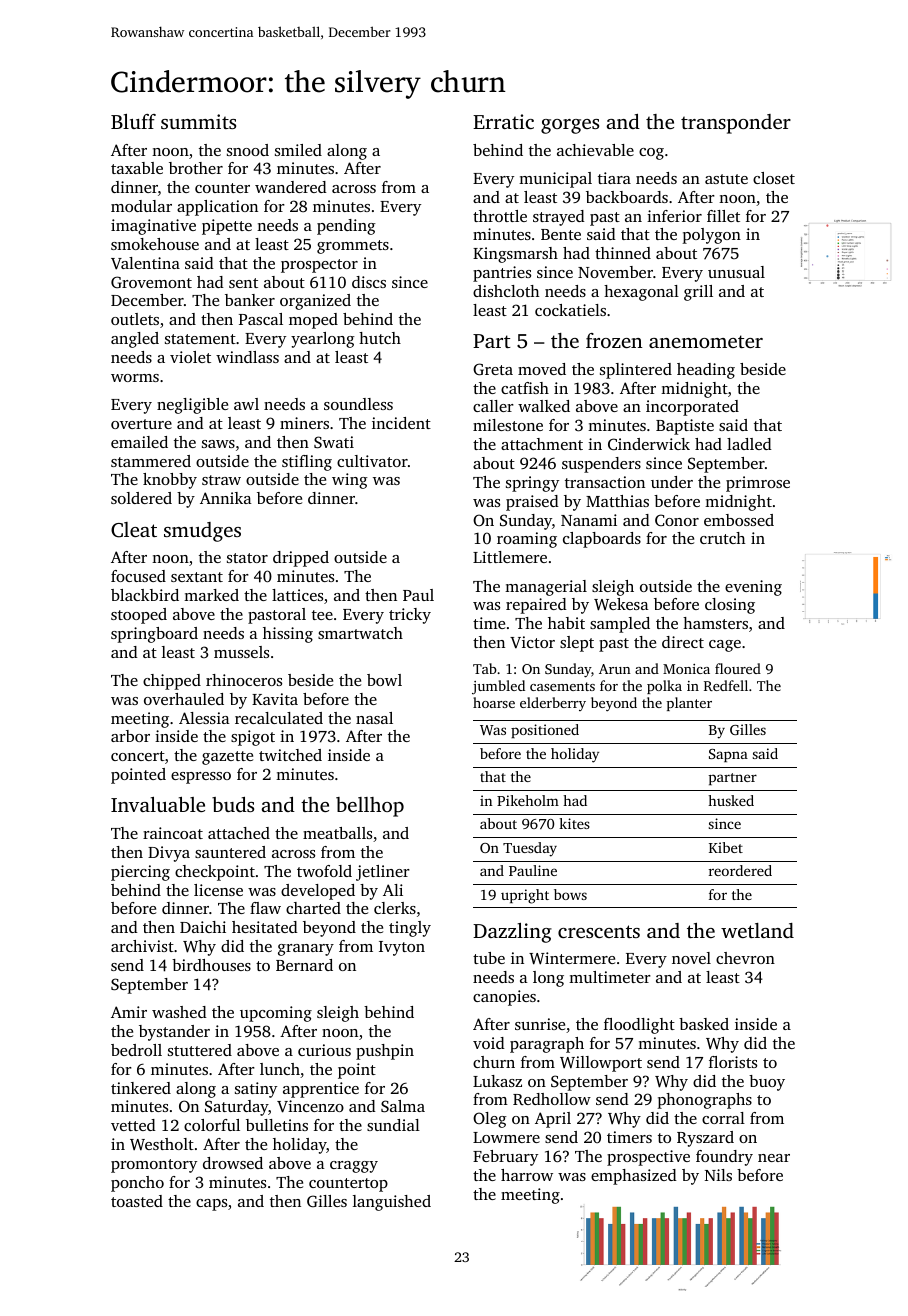  What do you see at coordinates (504, 998) in the screenshot?
I see `canopies` at bounding box center [504, 998].
